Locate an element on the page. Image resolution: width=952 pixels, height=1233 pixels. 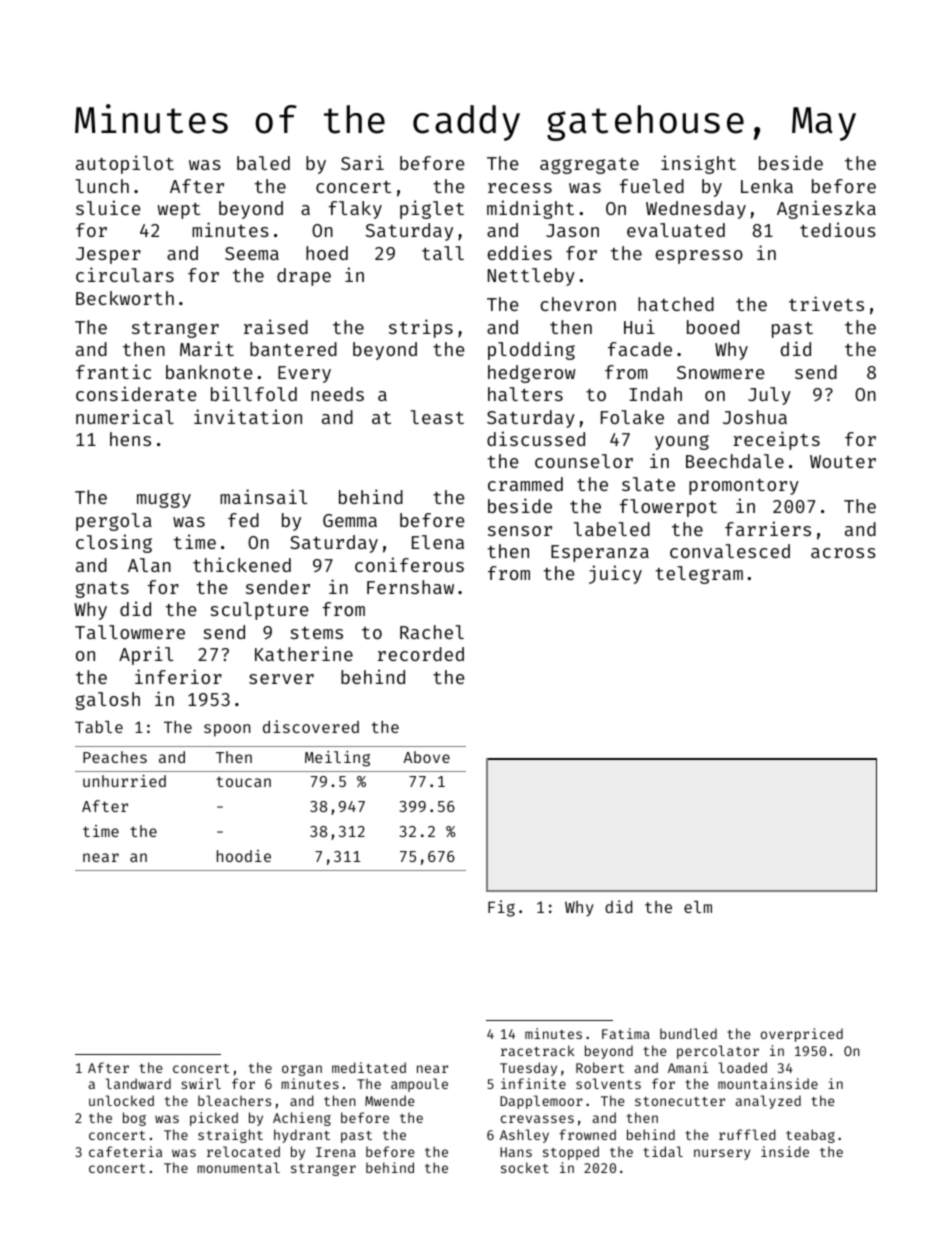
unhurried is located at coordinates (124, 781).
